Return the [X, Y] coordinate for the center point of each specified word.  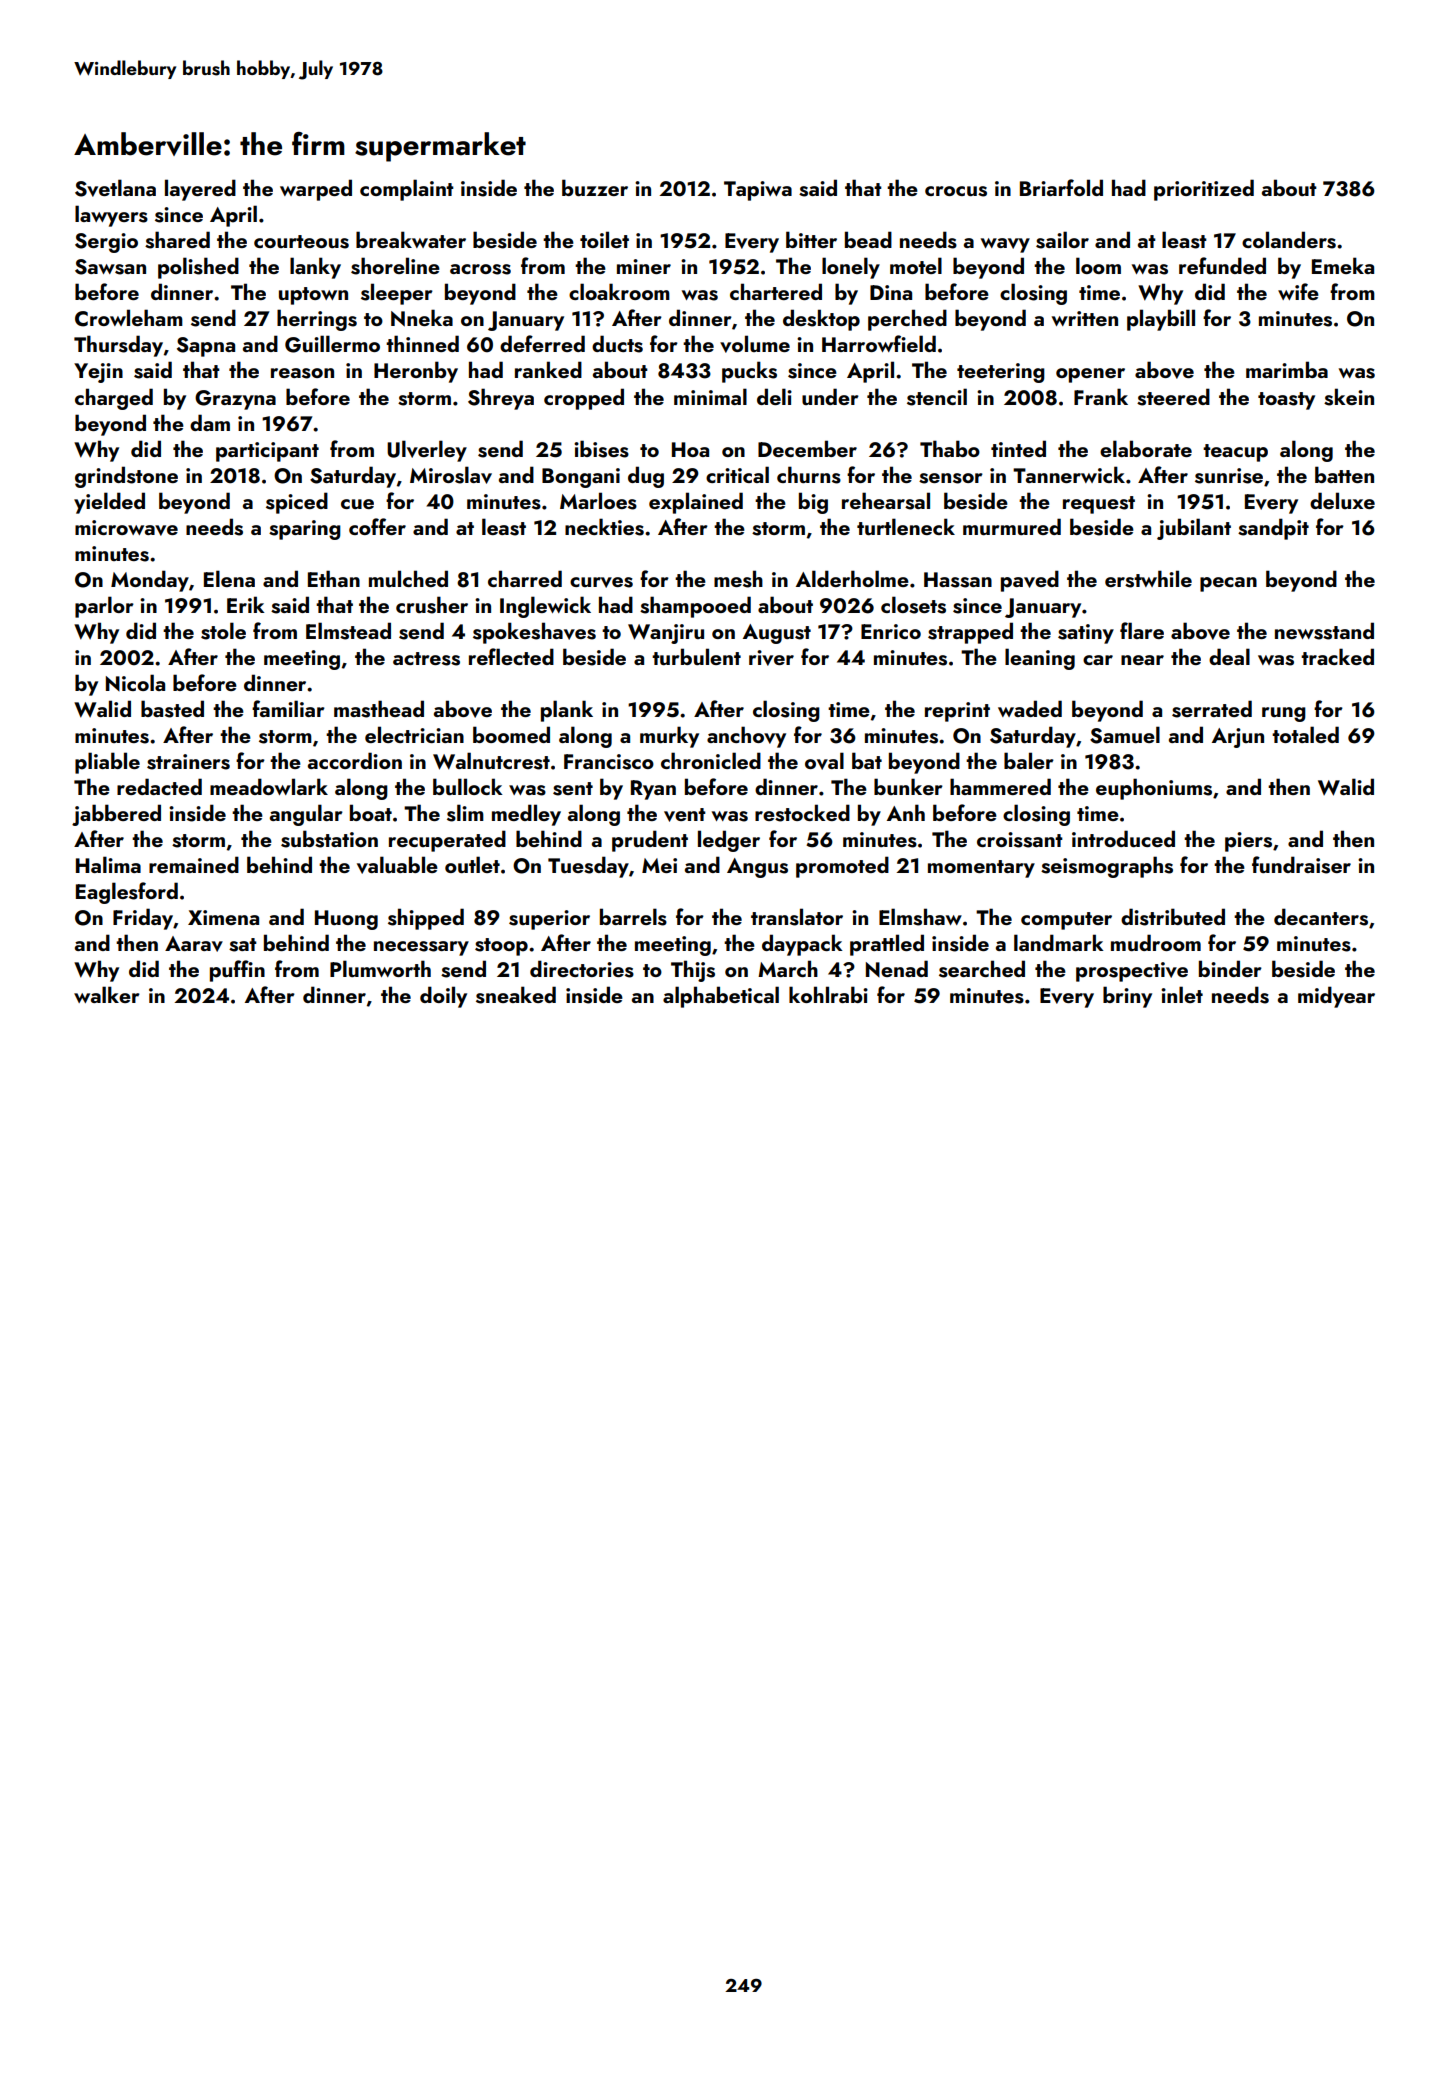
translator [797, 917]
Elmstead [348, 631]
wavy [1005, 245]
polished [198, 268]
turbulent [696, 656]
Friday [143, 919]
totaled [1305, 734]
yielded [109, 503]
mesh [738, 579]
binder [1230, 968]
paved [1030, 581]
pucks [749, 372]
